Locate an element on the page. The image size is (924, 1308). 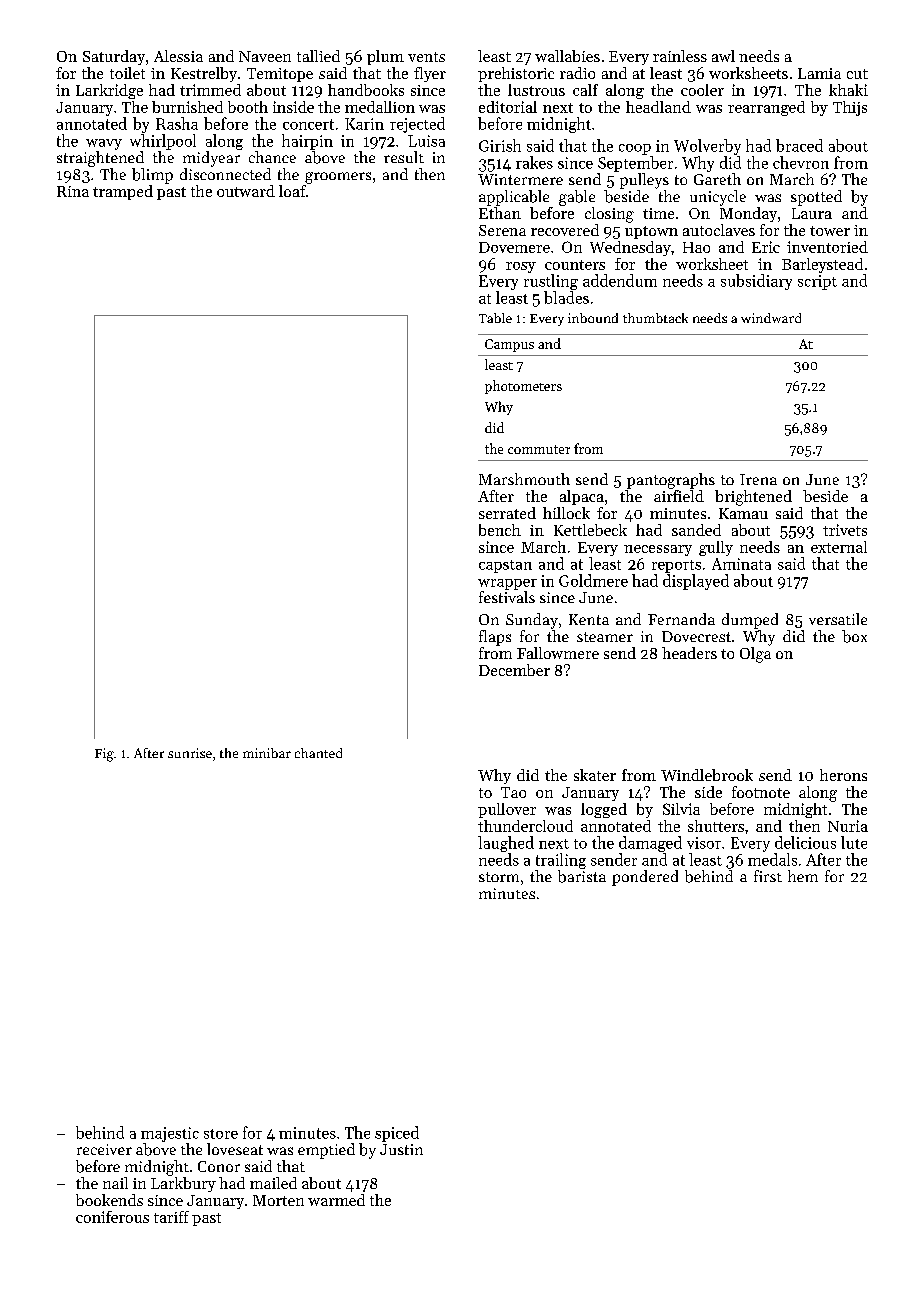
wavy is located at coordinates (104, 144).
